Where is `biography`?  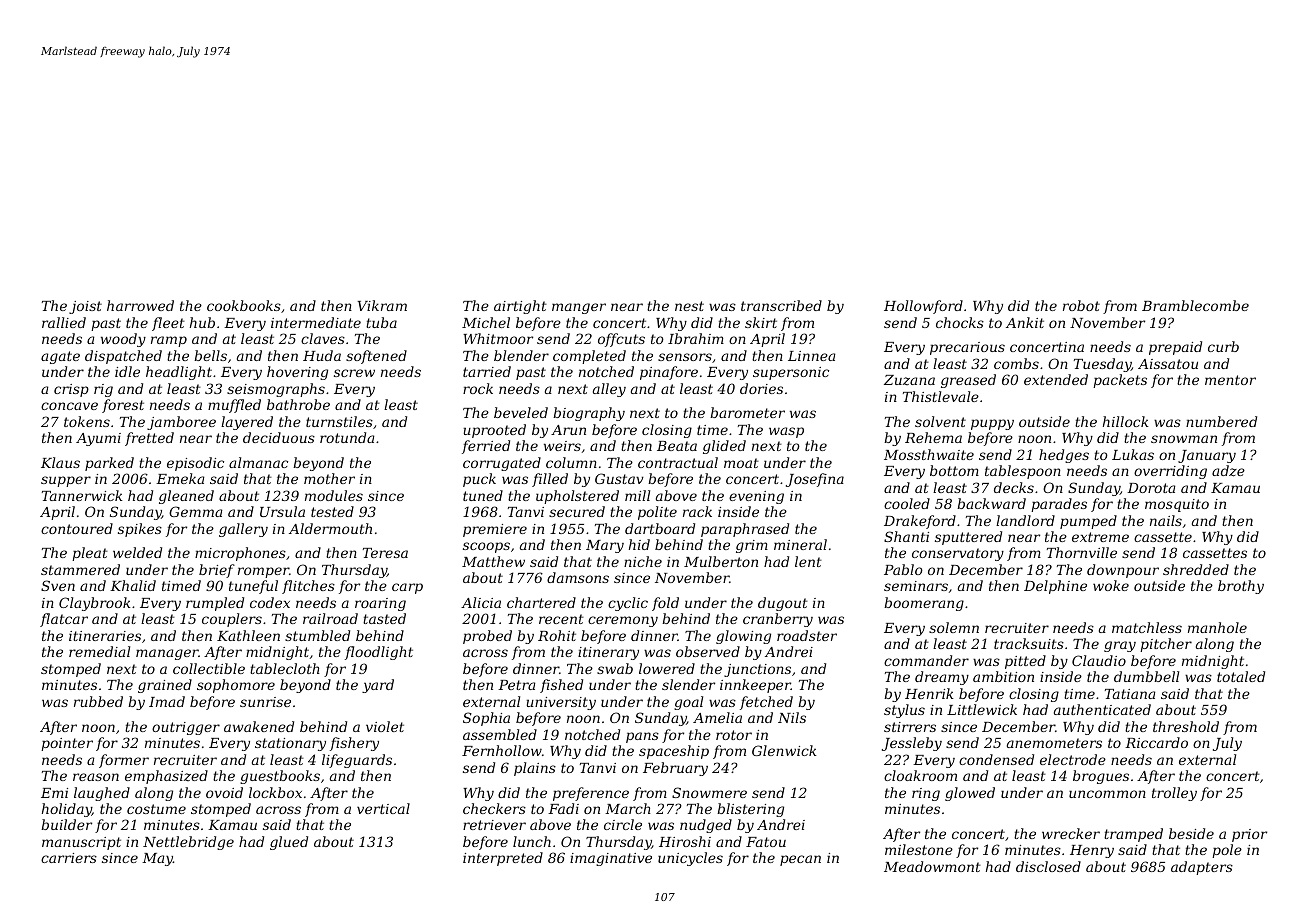 biography is located at coordinates (589, 414).
